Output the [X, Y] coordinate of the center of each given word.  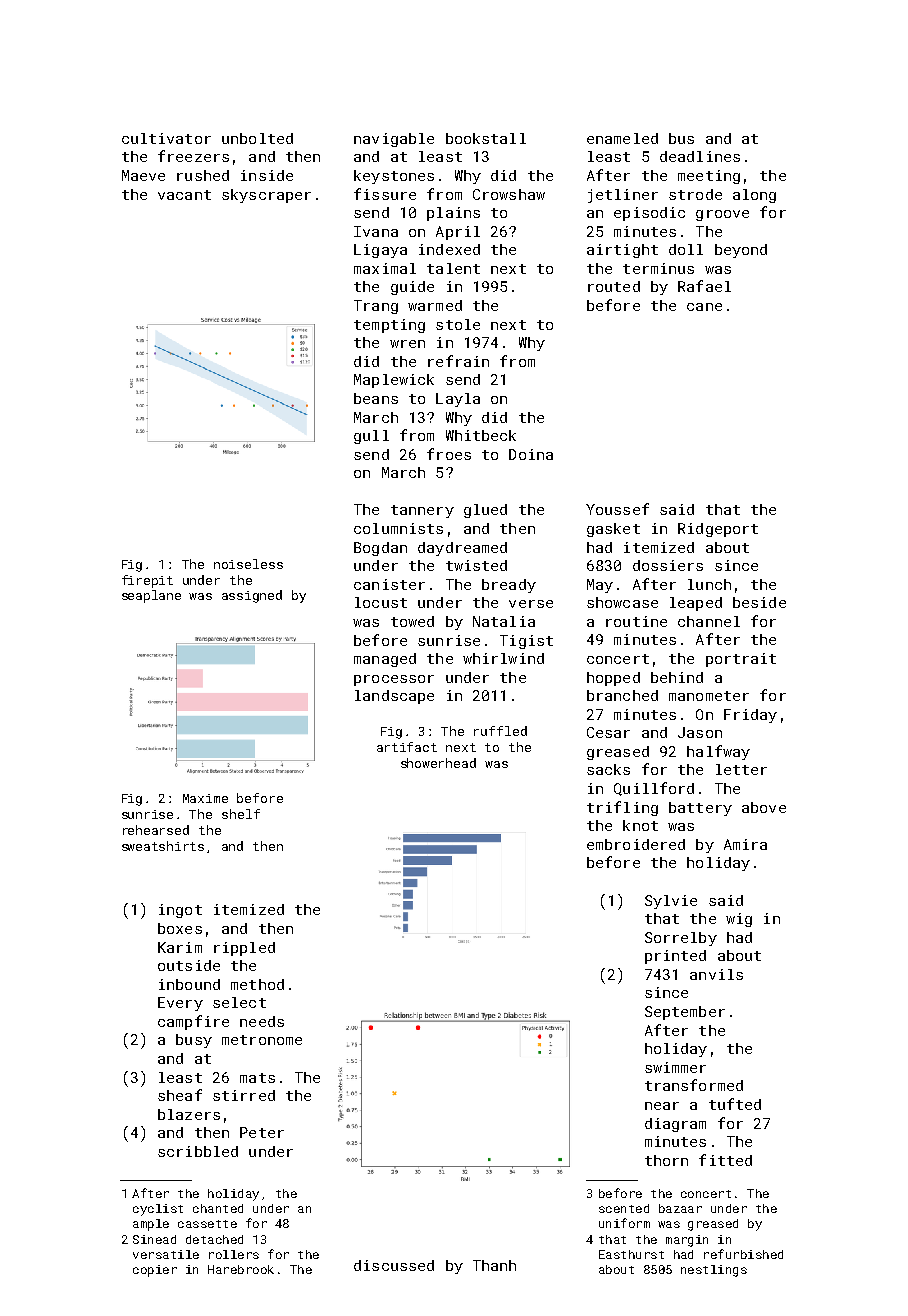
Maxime [205, 798]
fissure [385, 194]
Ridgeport [718, 530]
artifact [407, 747]
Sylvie [671, 902]
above [764, 807]
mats [257, 1078]
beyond [741, 251]
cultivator [166, 138]
